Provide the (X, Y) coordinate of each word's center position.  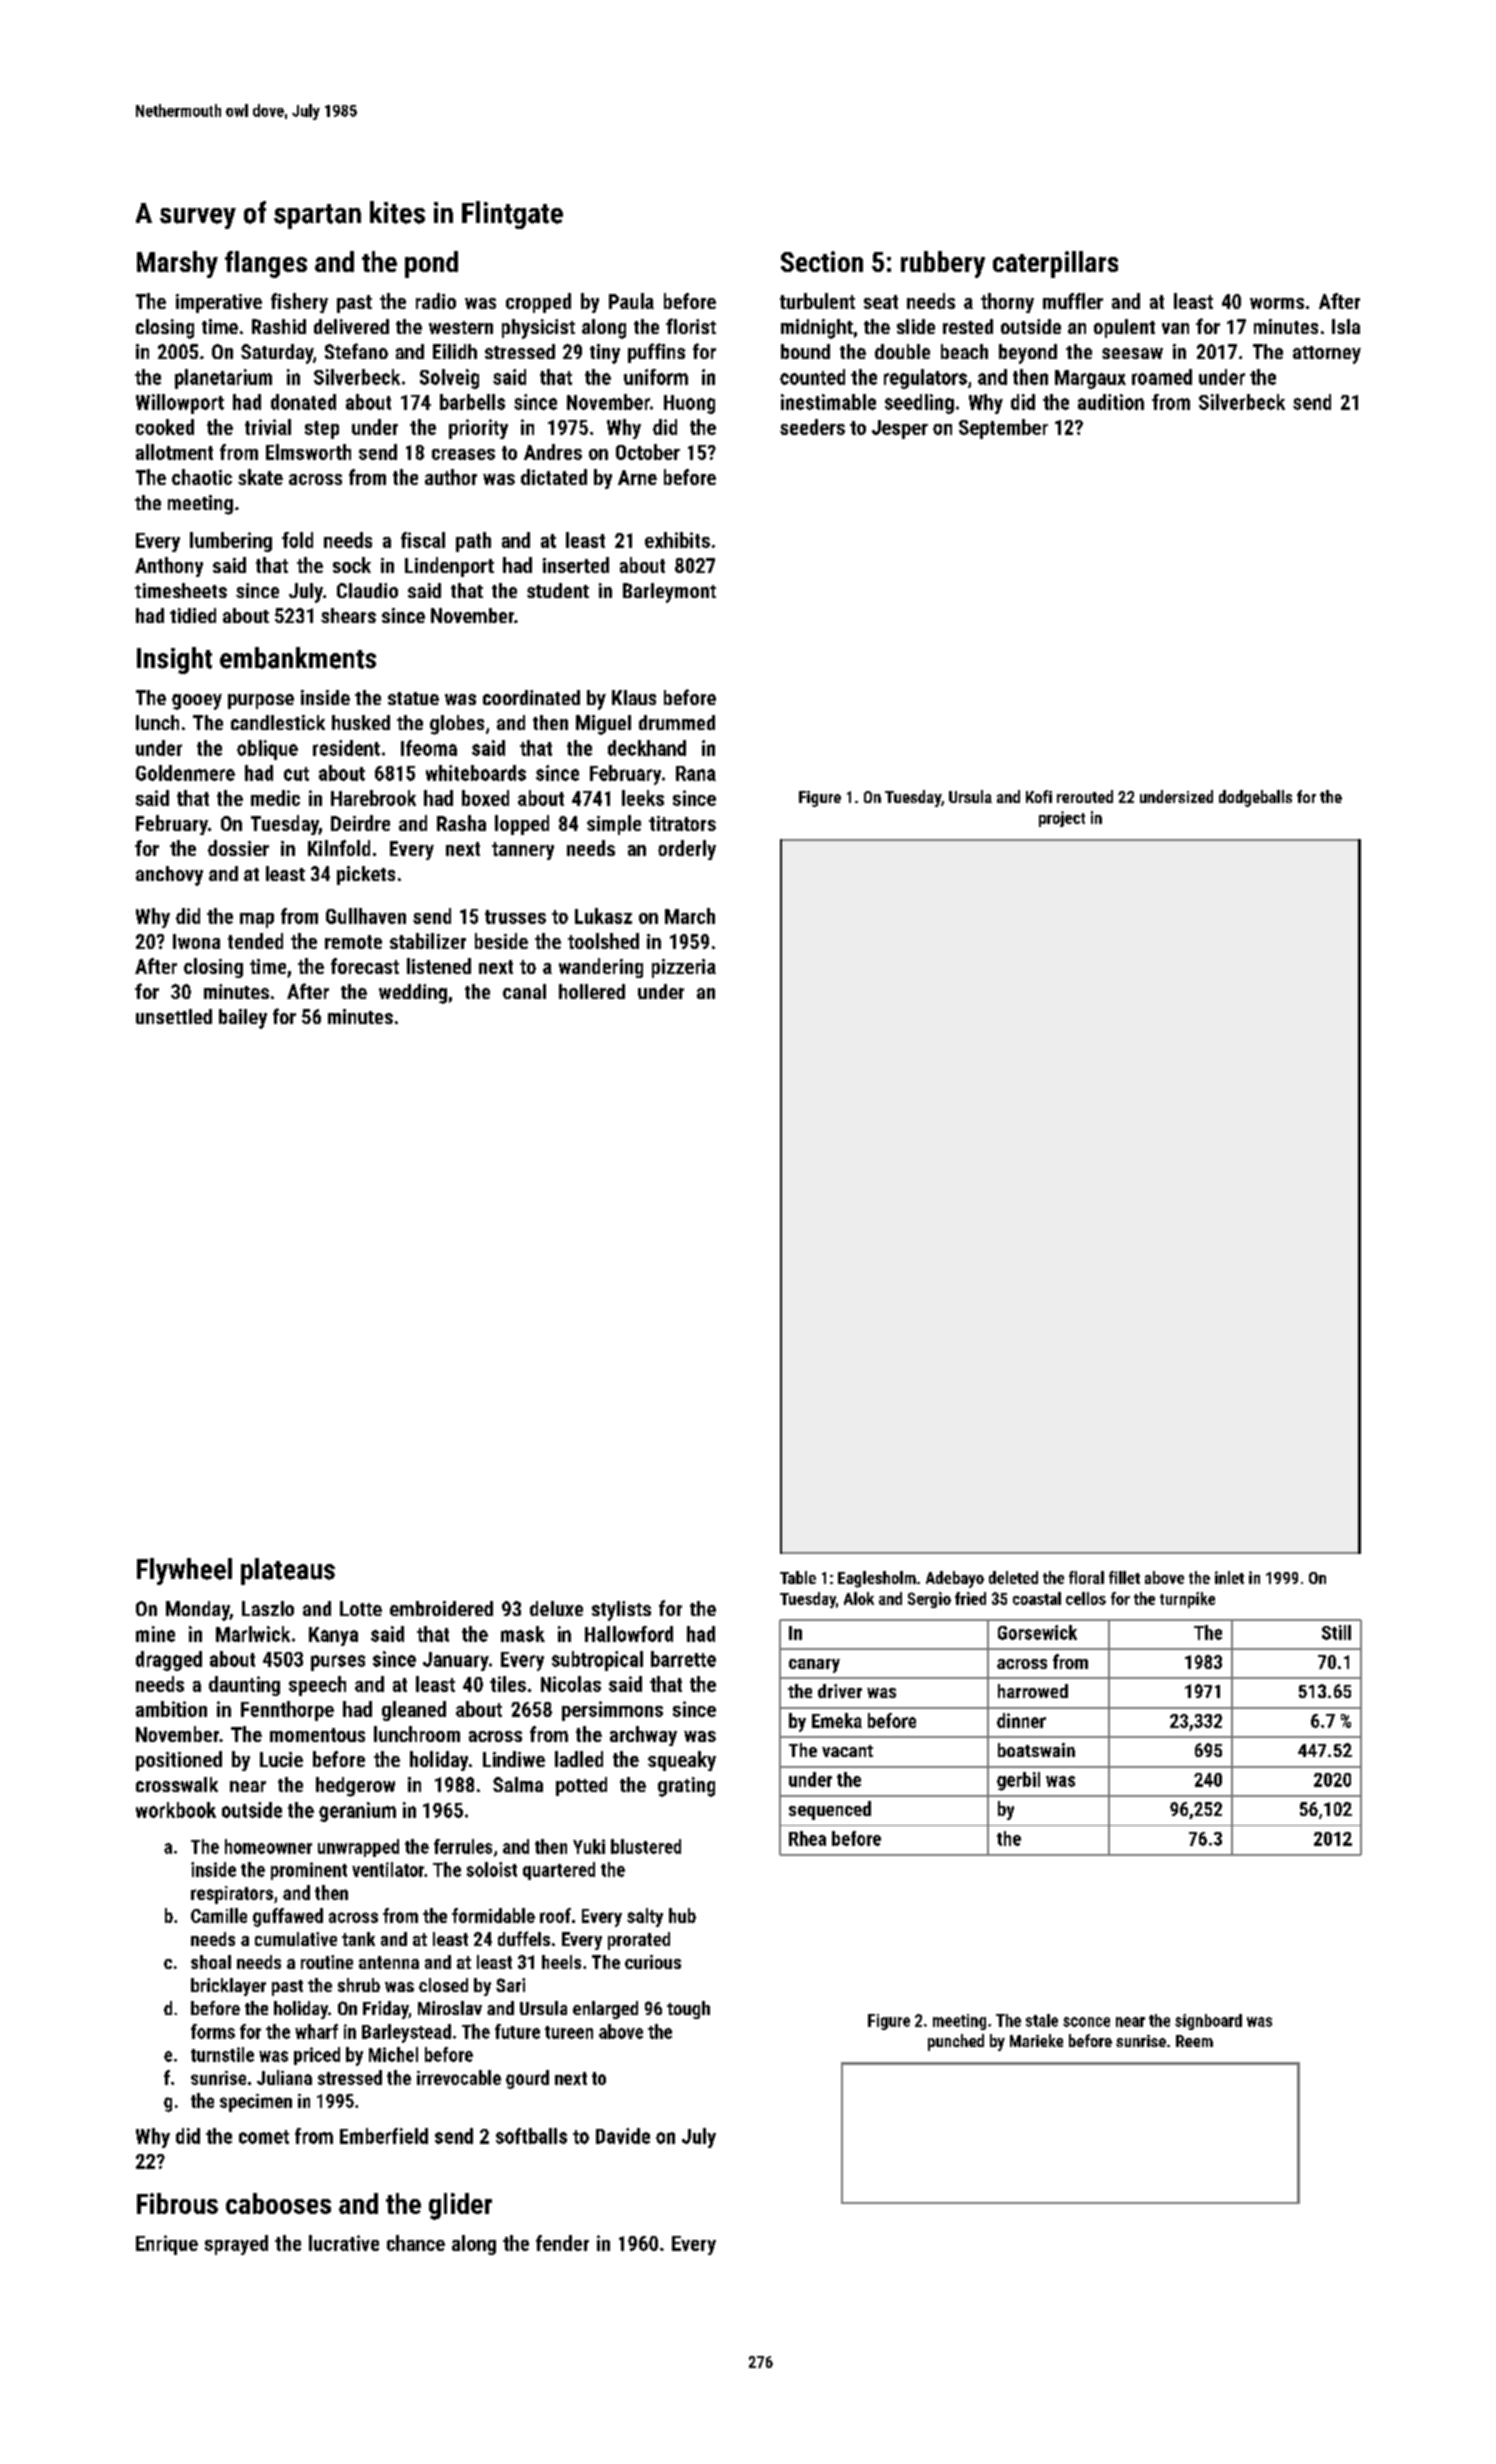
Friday (385, 2010)
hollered (592, 991)
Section (822, 261)
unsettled (174, 1016)
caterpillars (1055, 264)
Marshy (177, 264)
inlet (1229, 1577)
